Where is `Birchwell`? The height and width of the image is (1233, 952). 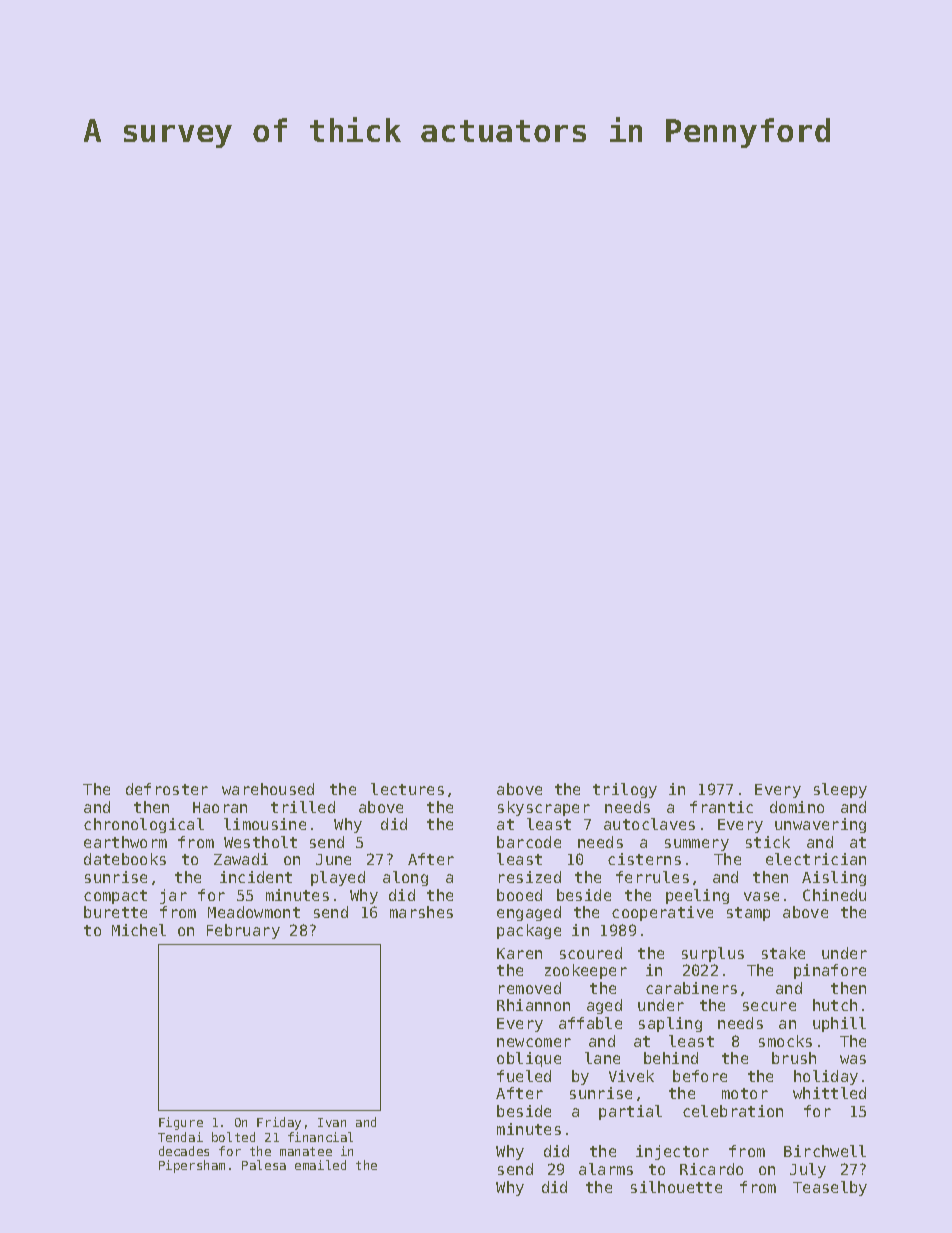
Birchwell is located at coordinates (825, 1151).
